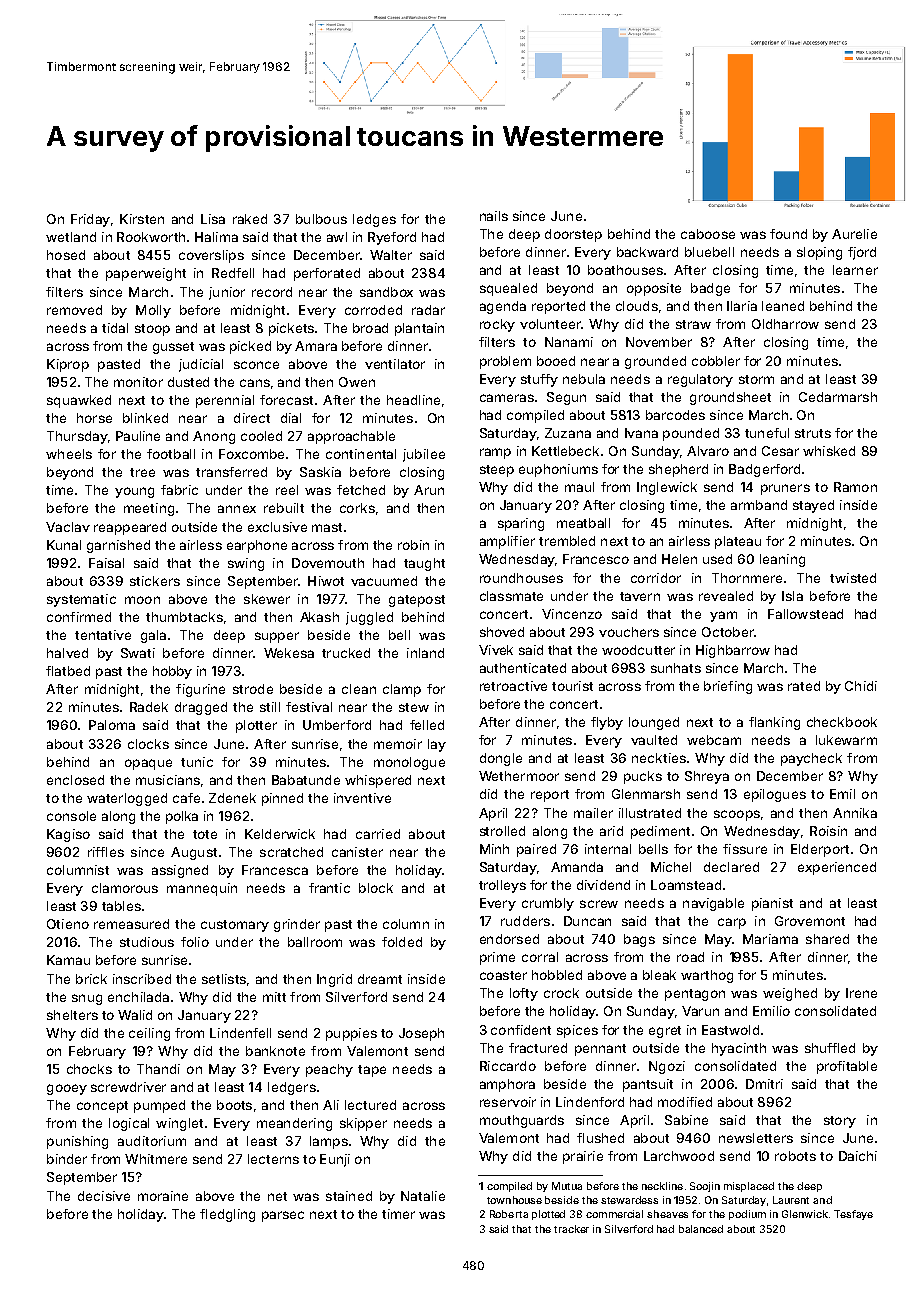  I want to click on doorstep, so click(573, 235).
